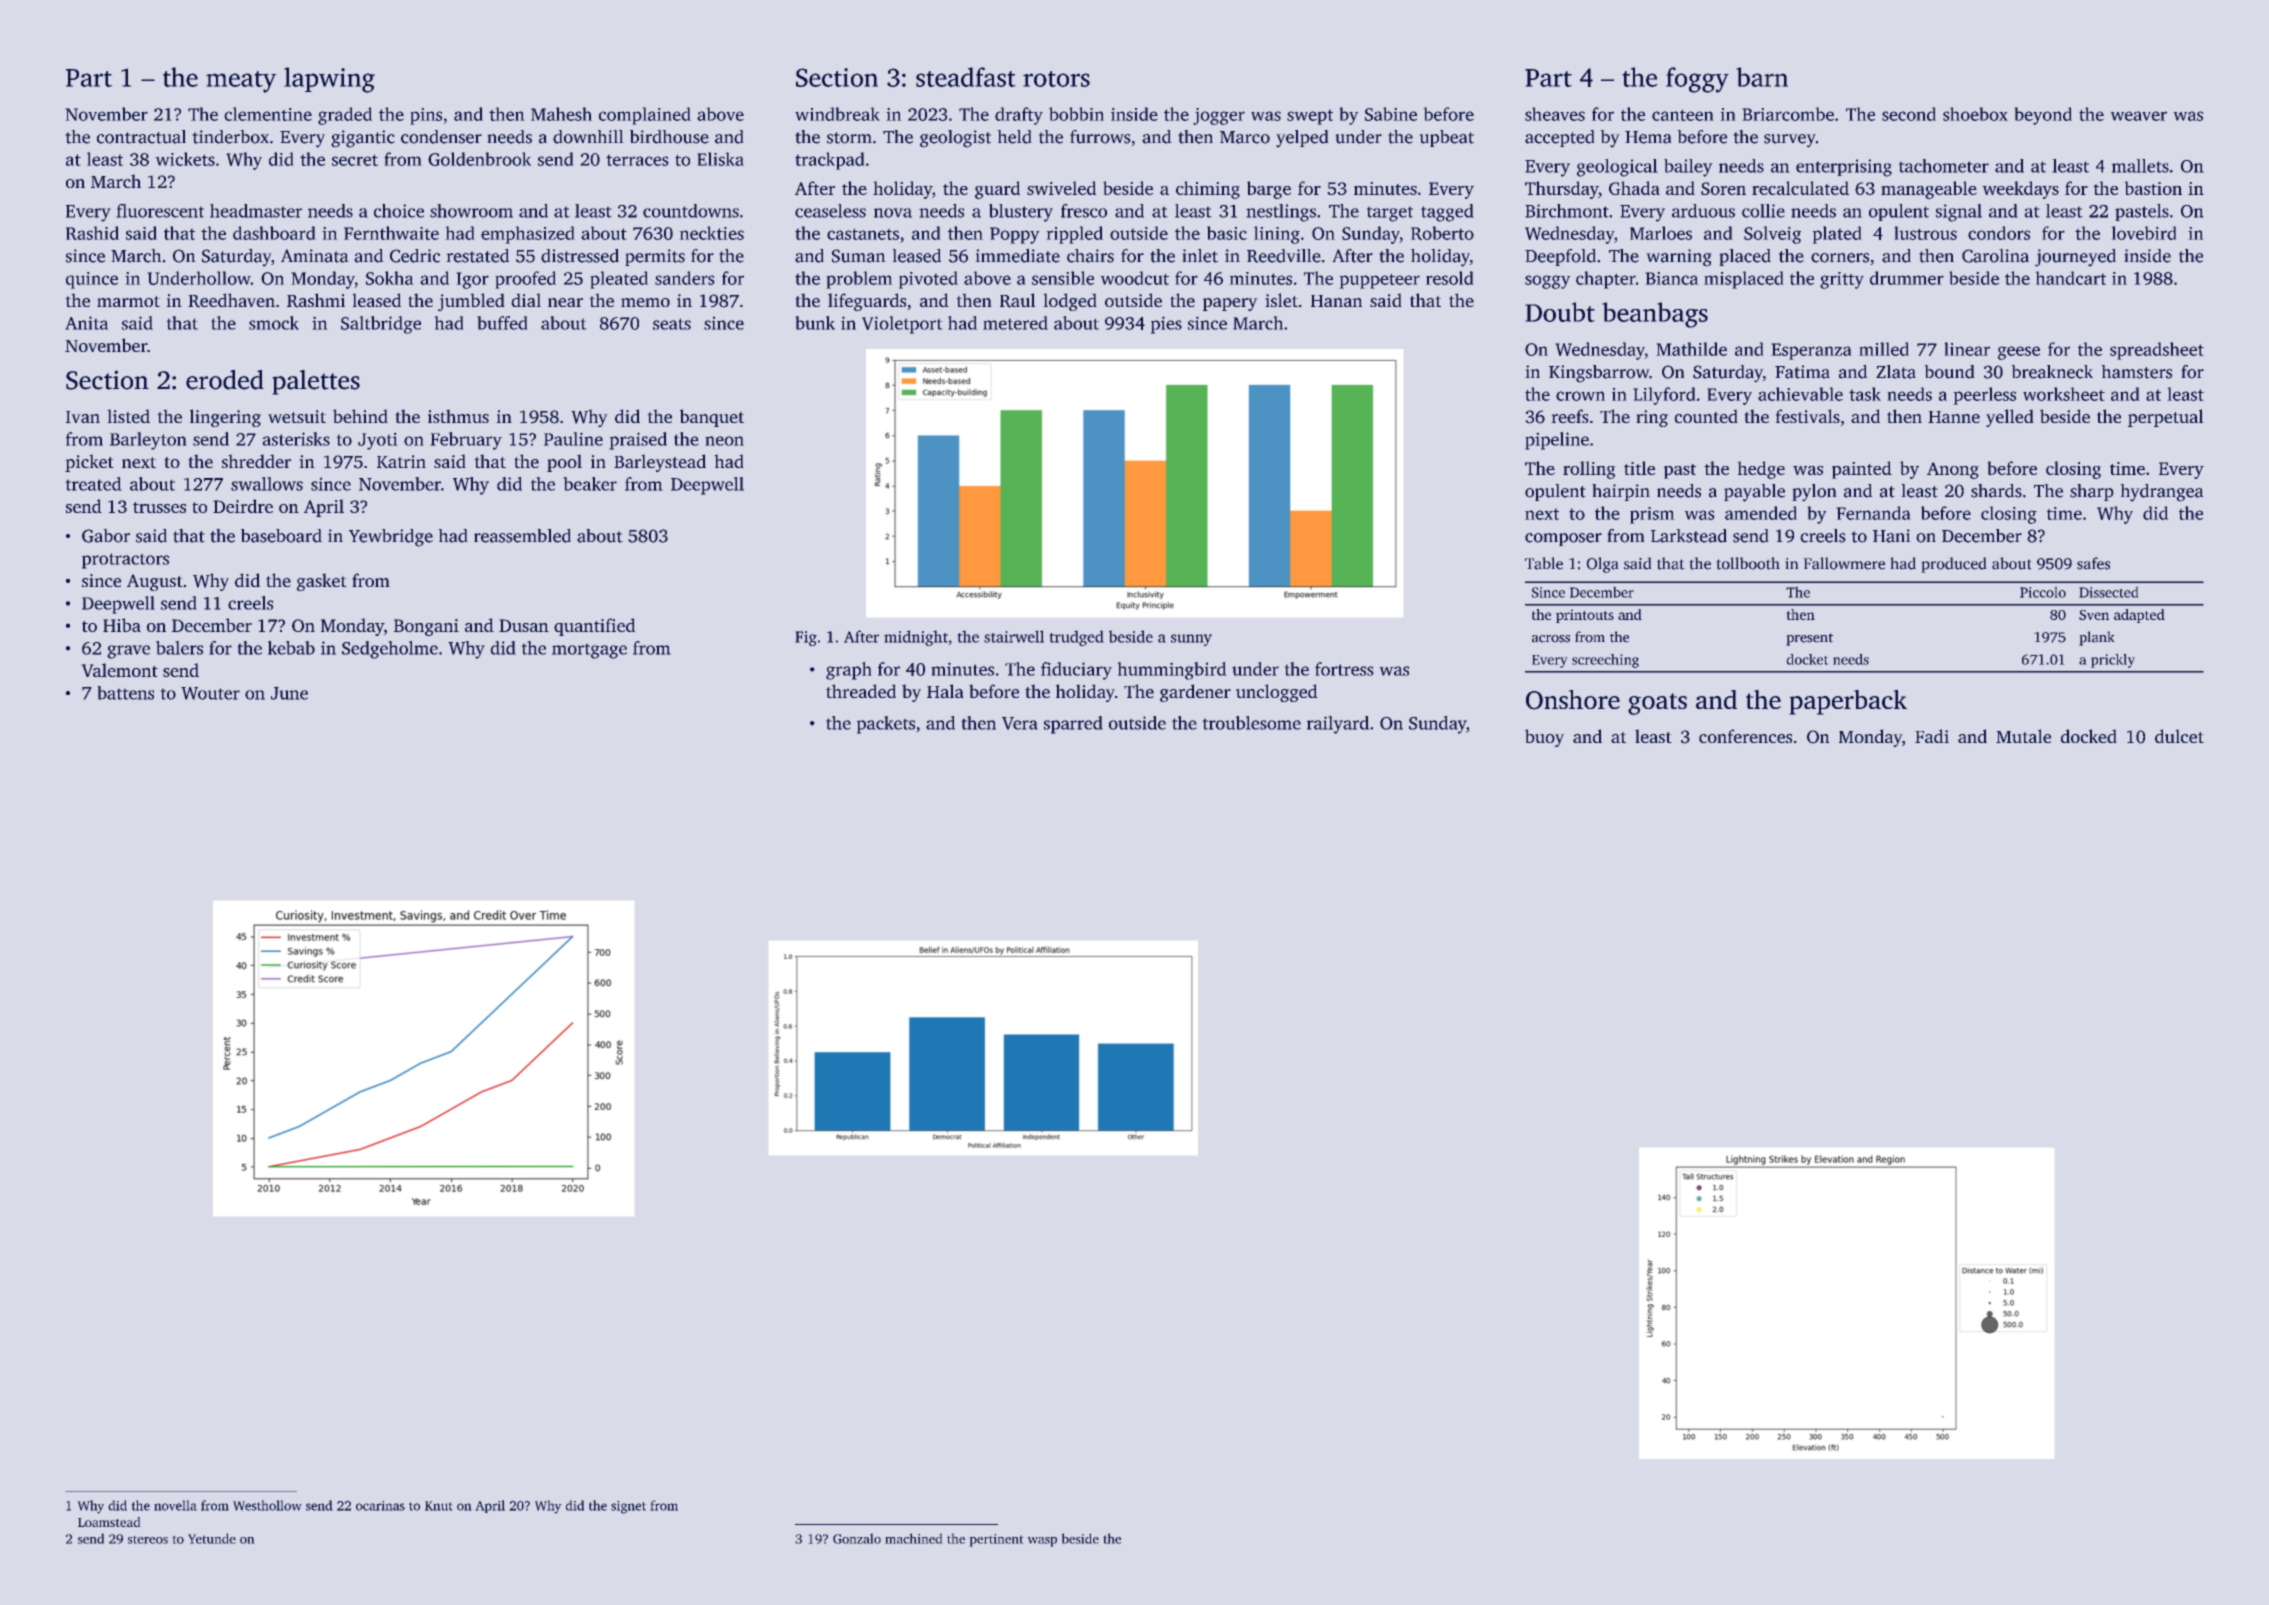 The width and height of the document is (2269, 1605). I want to click on Bianca, so click(1672, 278).
